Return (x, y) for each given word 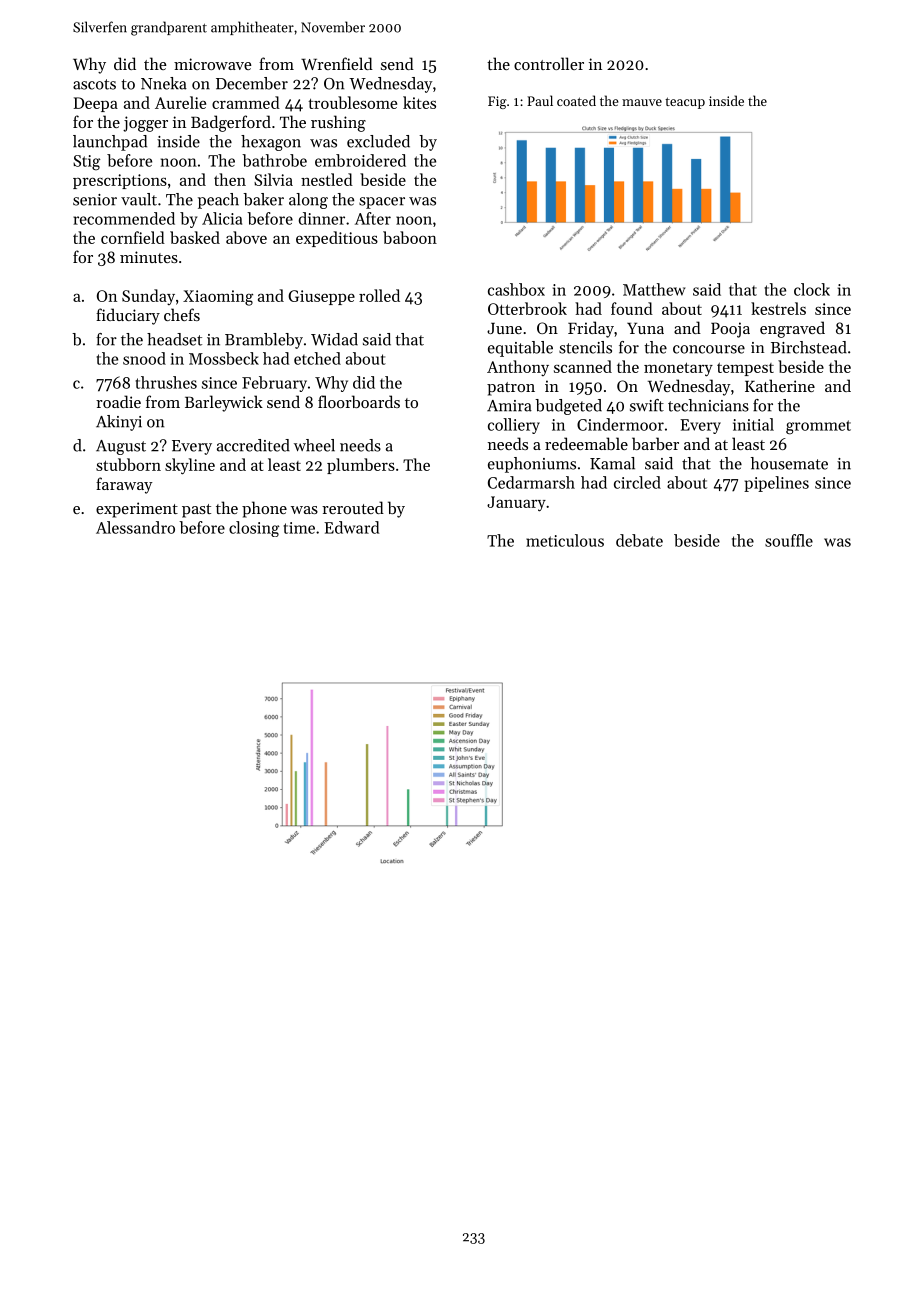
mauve (642, 102)
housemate (789, 463)
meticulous (565, 540)
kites (419, 102)
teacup (685, 103)
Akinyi (119, 423)
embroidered (360, 160)
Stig (86, 163)
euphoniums (532, 465)
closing (254, 529)
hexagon (271, 143)
